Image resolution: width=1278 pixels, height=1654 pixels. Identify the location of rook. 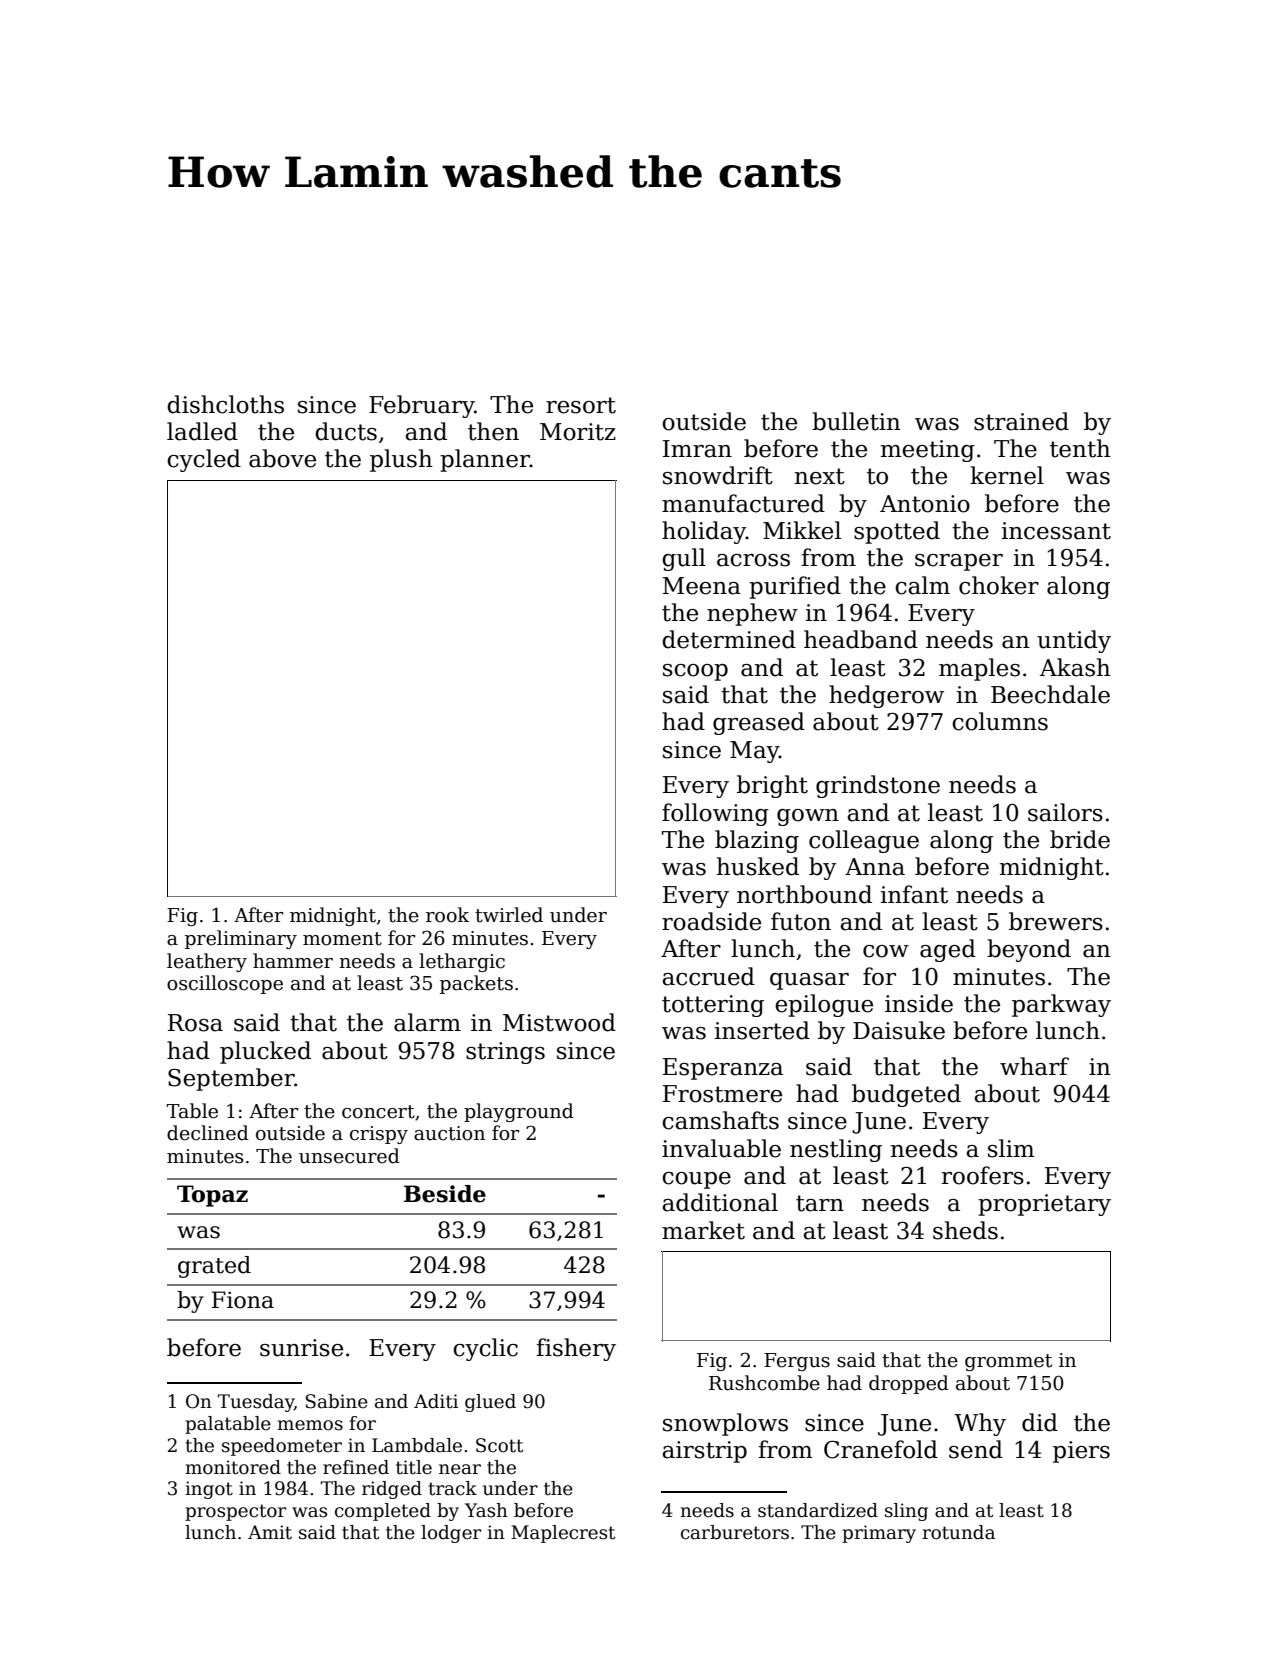
(447, 915).
